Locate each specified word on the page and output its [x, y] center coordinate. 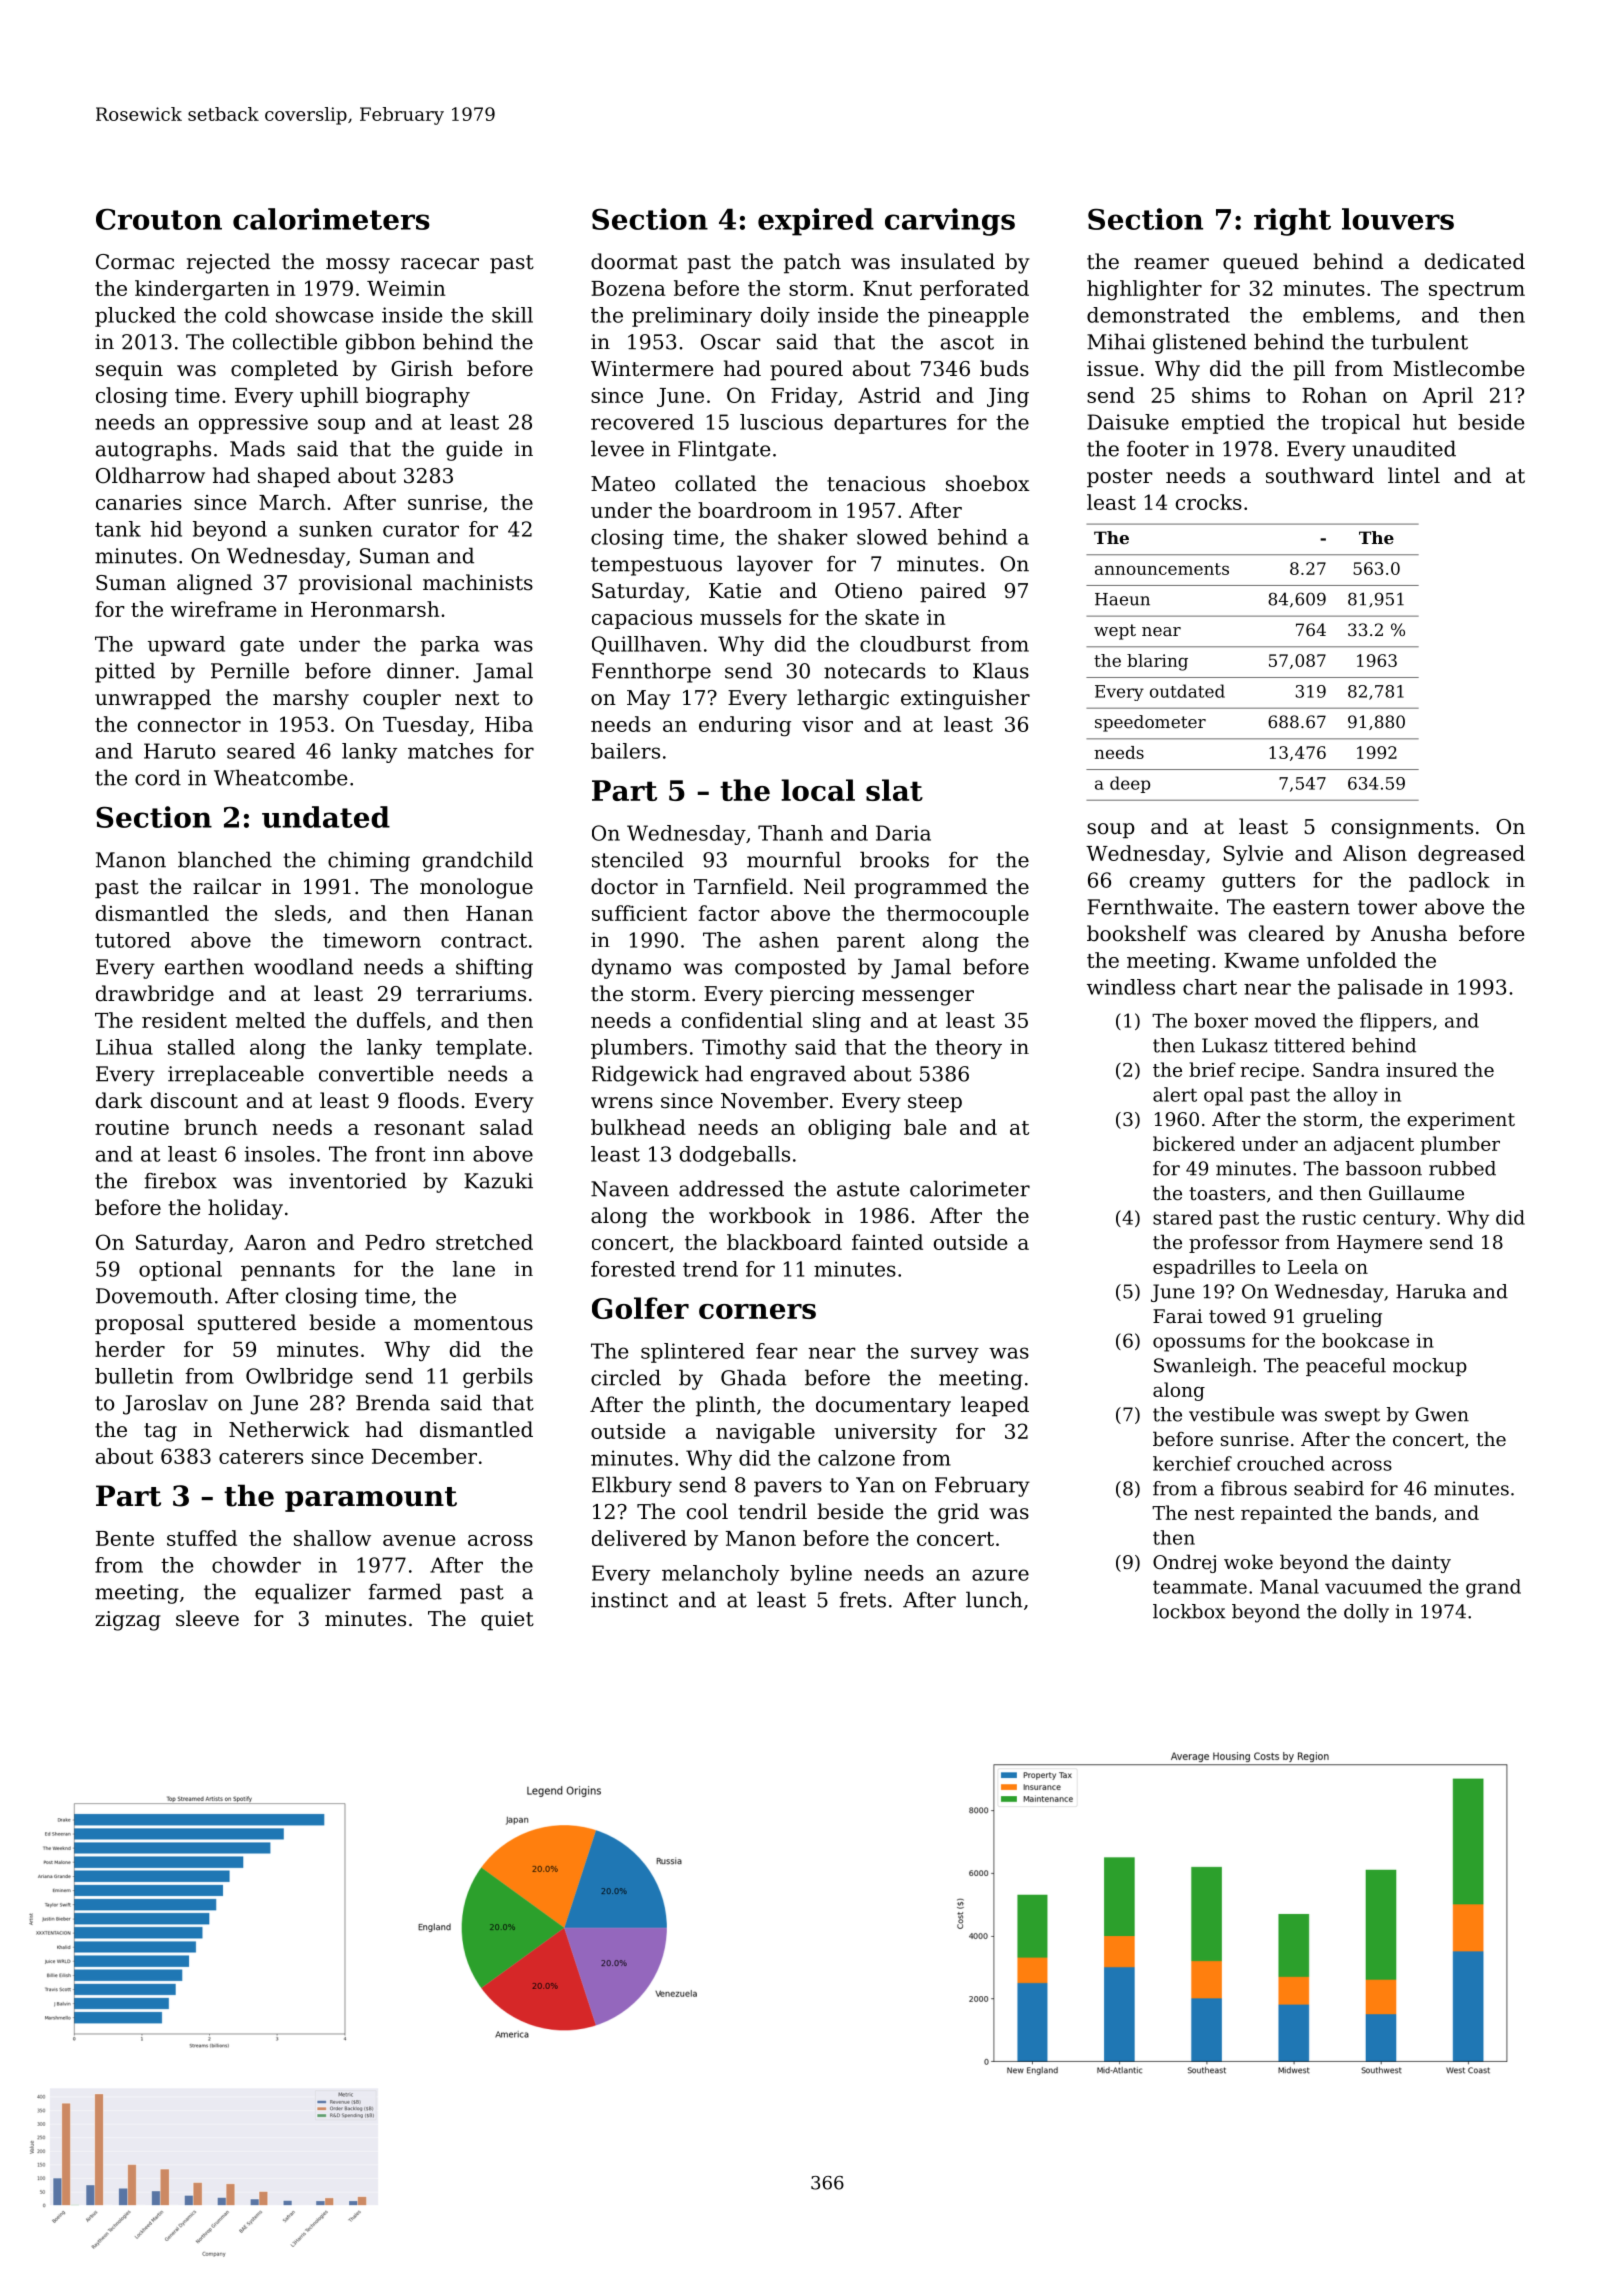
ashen [789, 940]
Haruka [1431, 1291]
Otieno [868, 591]
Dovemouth [154, 1295]
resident [184, 1020]
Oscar [731, 342]
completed [284, 370]
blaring [1157, 662]
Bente [125, 1538]
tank [118, 529]
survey [945, 1355]
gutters [1258, 882]
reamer [1171, 264]
